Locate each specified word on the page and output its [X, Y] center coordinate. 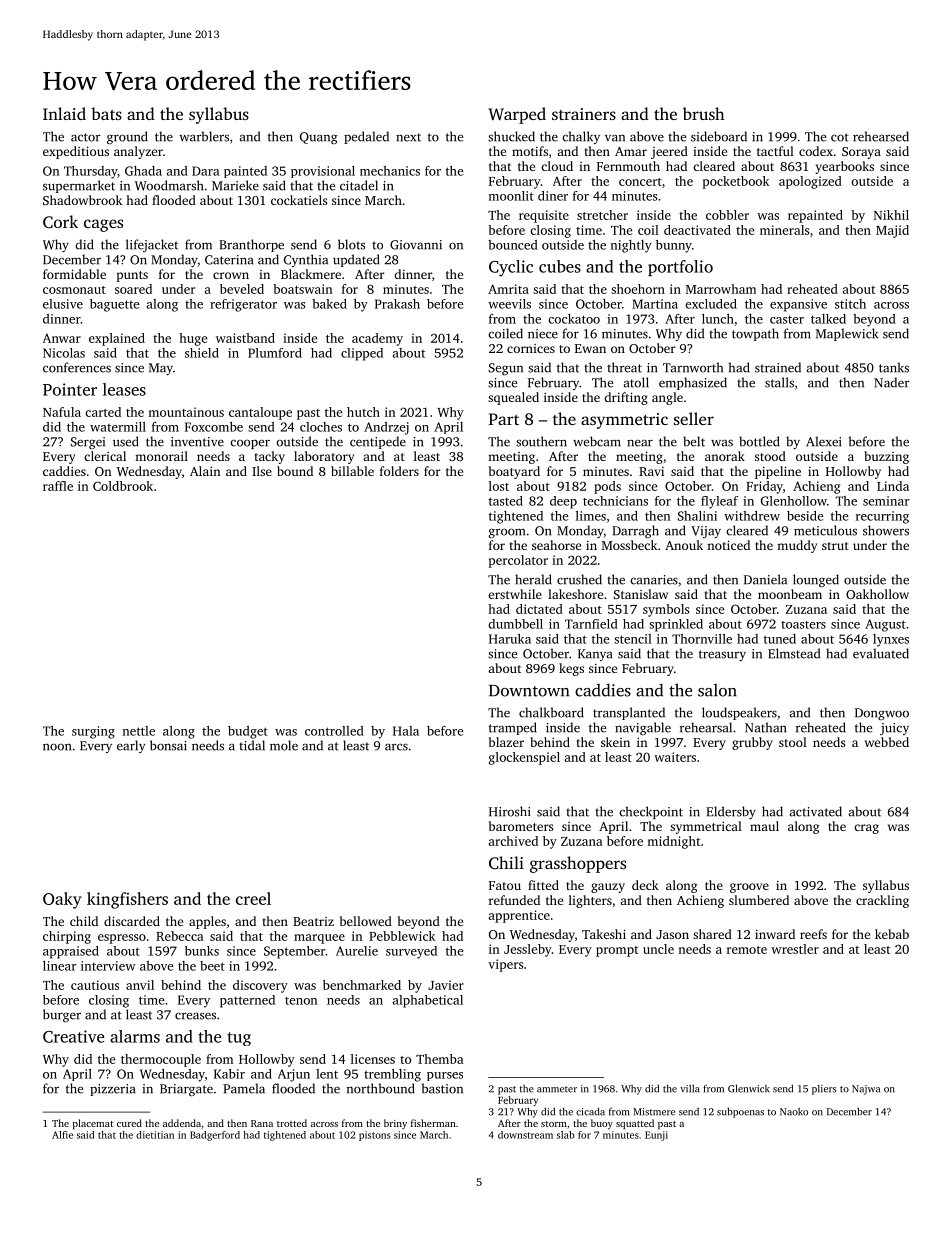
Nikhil [891, 215]
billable [352, 471]
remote [747, 950]
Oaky [62, 900]
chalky [581, 137]
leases [124, 389]
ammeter [557, 1089]
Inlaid [64, 113]
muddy [797, 546]
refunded [514, 900]
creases [195, 1016]
